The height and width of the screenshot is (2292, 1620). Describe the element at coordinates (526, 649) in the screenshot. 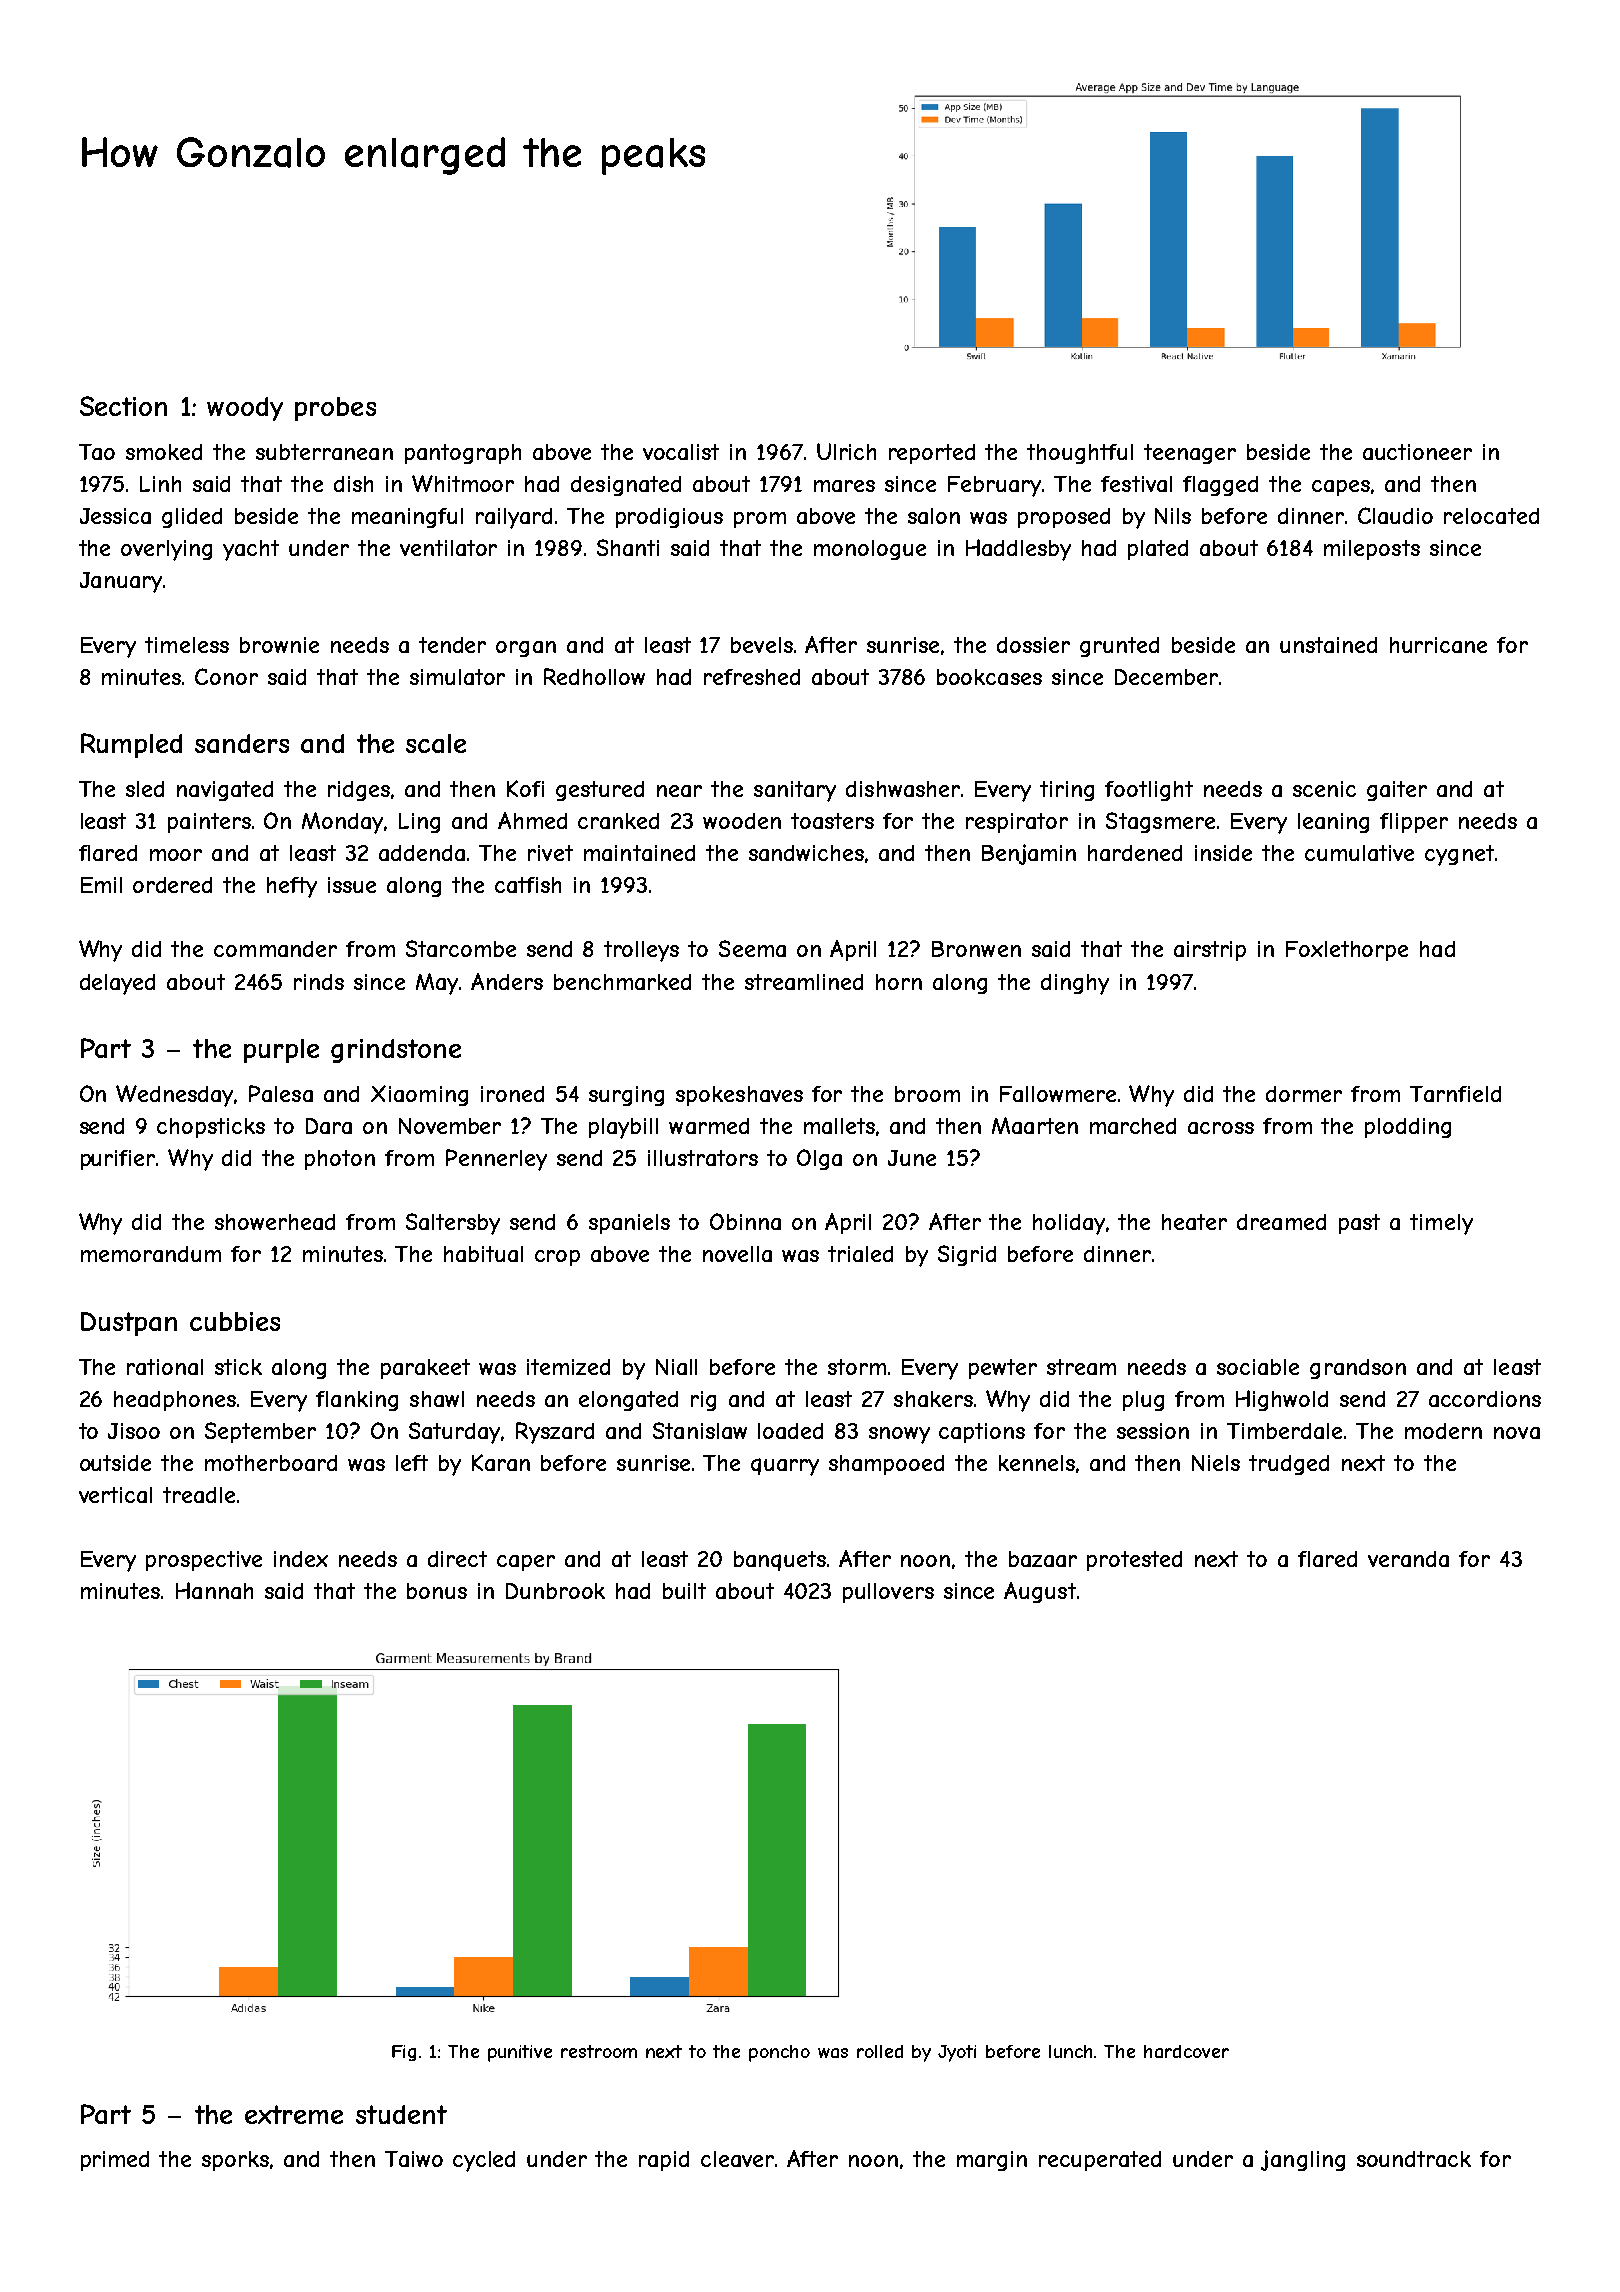

I see `organ` at that location.
